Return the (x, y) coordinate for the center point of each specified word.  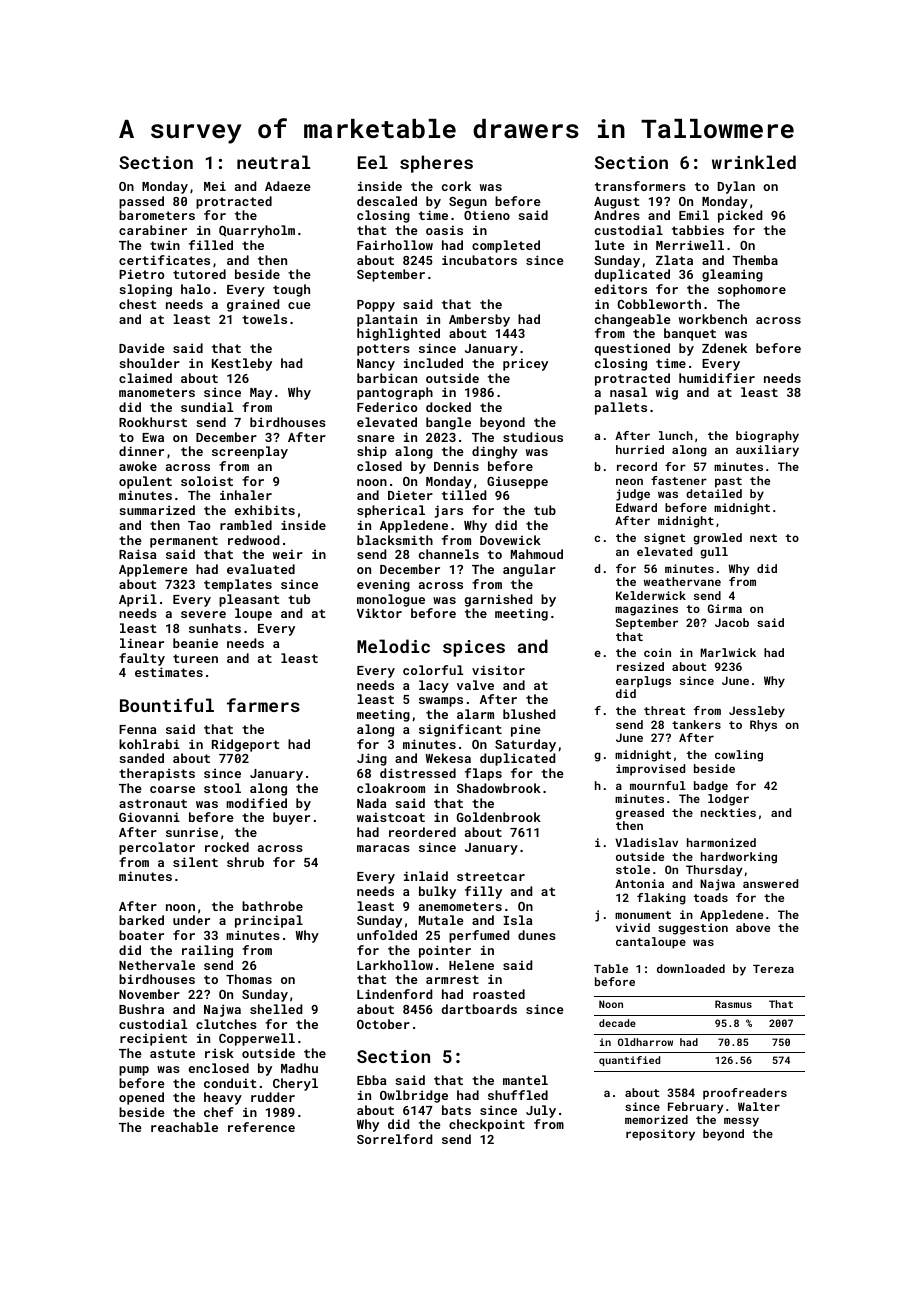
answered (770, 883)
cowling (739, 756)
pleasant (249, 600)
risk (219, 1053)
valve (475, 685)
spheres (436, 164)
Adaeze (288, 186)
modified (256, 803)
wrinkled (754, 162)
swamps (441, 702)
